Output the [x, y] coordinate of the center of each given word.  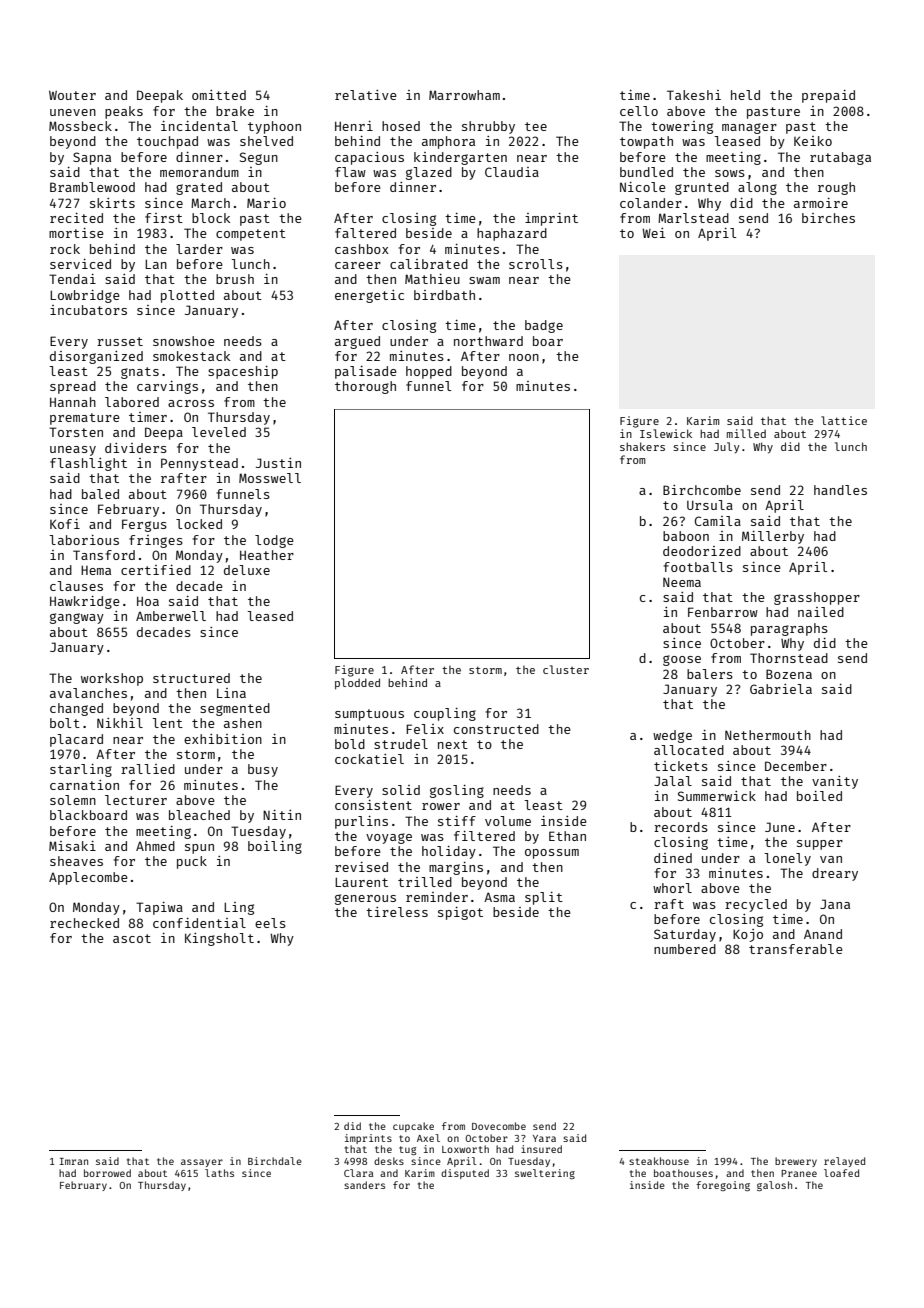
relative [366, 95]
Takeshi [694, 95]
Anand [823, 934]
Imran [73, 1161]
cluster [566, 669]
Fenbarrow [723, 612]
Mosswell [270, 478]
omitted [219, 95]
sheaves [76, 861]
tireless [397, 912]
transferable [796, 949]
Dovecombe [499, 1126]
